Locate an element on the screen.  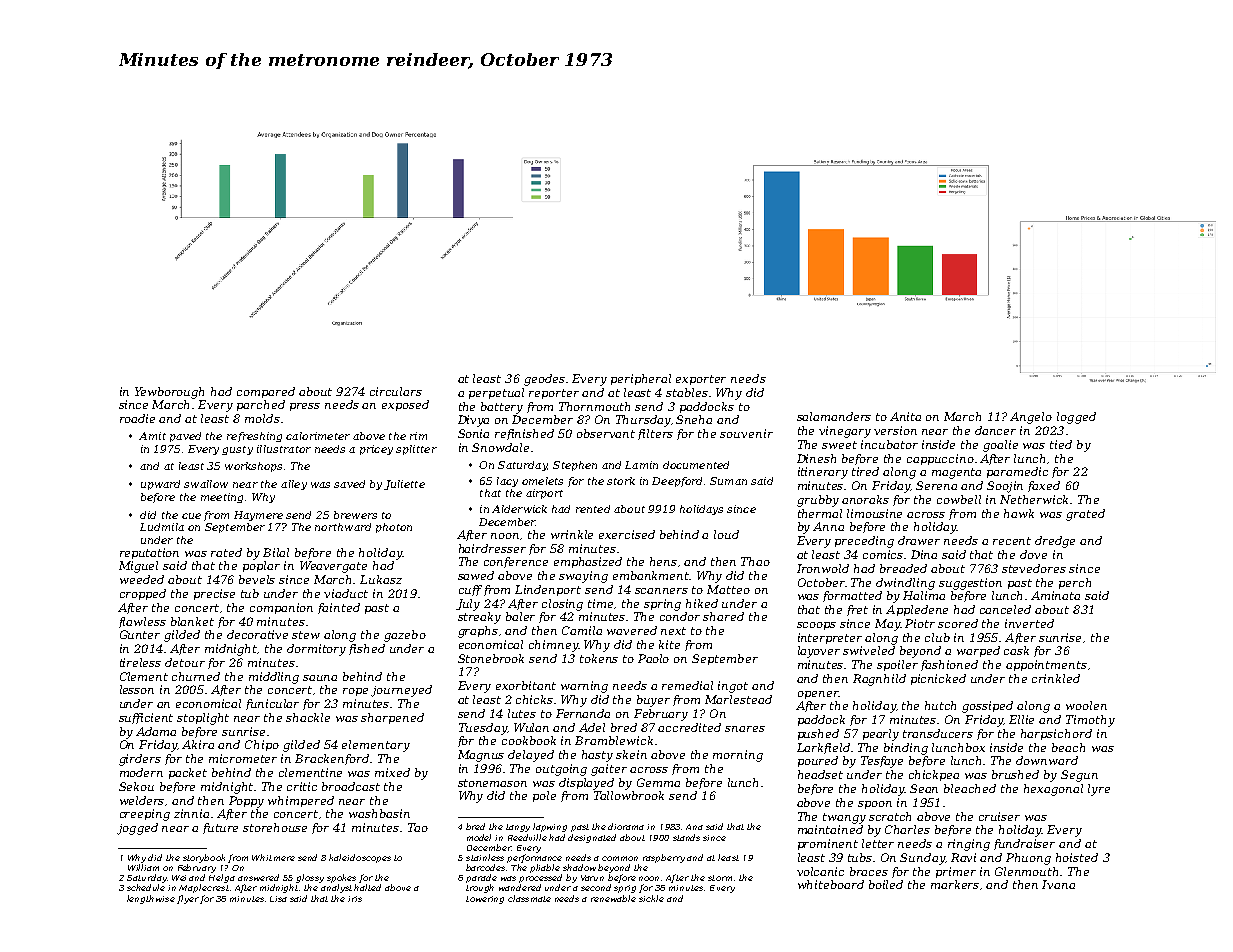
lengthwise is located at coordinates (151, 899).
